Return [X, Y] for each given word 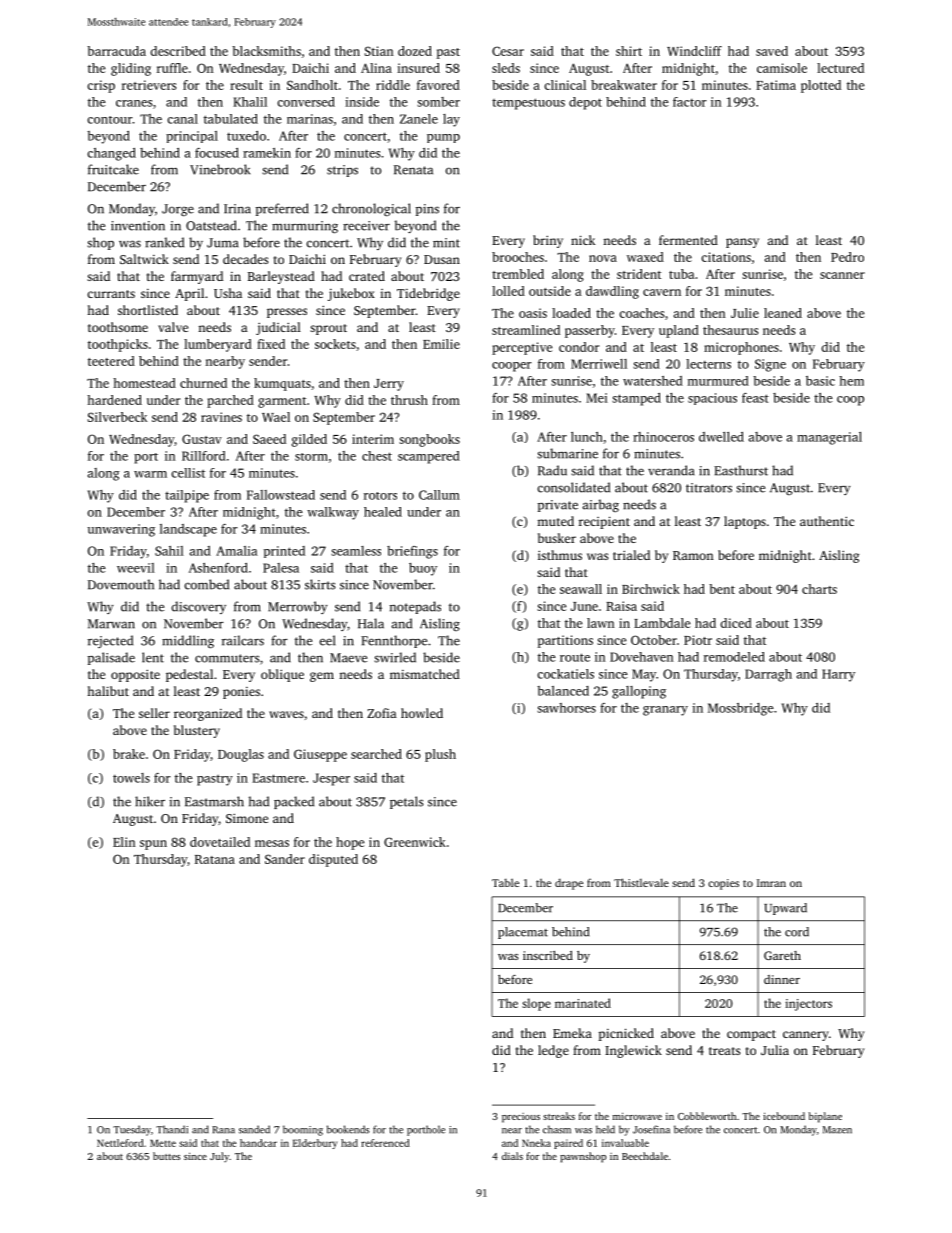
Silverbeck [117, 417]
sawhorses [566, 708]
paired [568, 1144]
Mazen [837, 1130]
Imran [771, 883]
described [178, 51]
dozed [415, 51]
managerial [829, 438]
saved [772, 51]
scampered [429, 457]
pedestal [189, 675]
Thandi [172, 1129]
